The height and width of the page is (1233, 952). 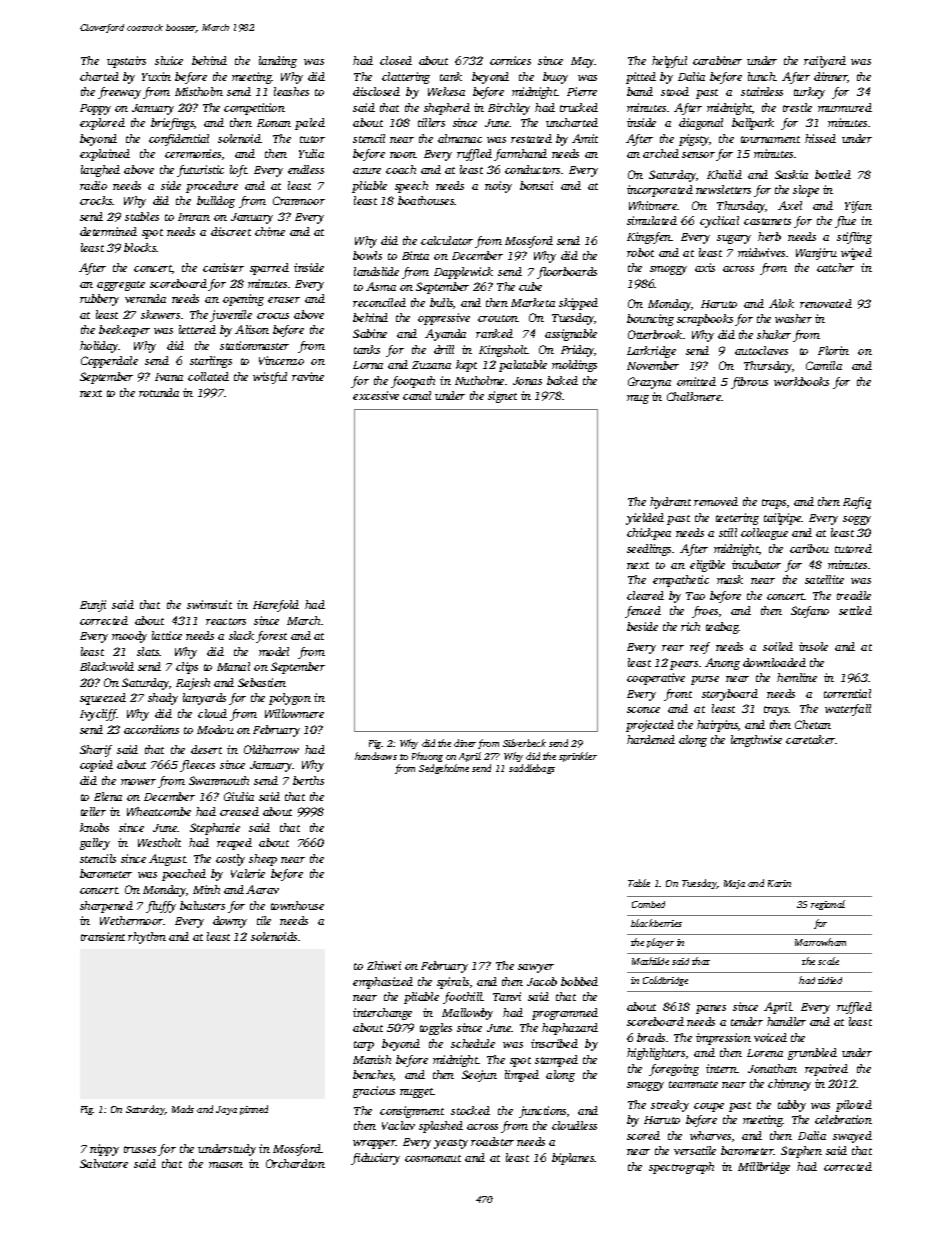 I want to click on sprinkler, so click(x=578, y=757).
